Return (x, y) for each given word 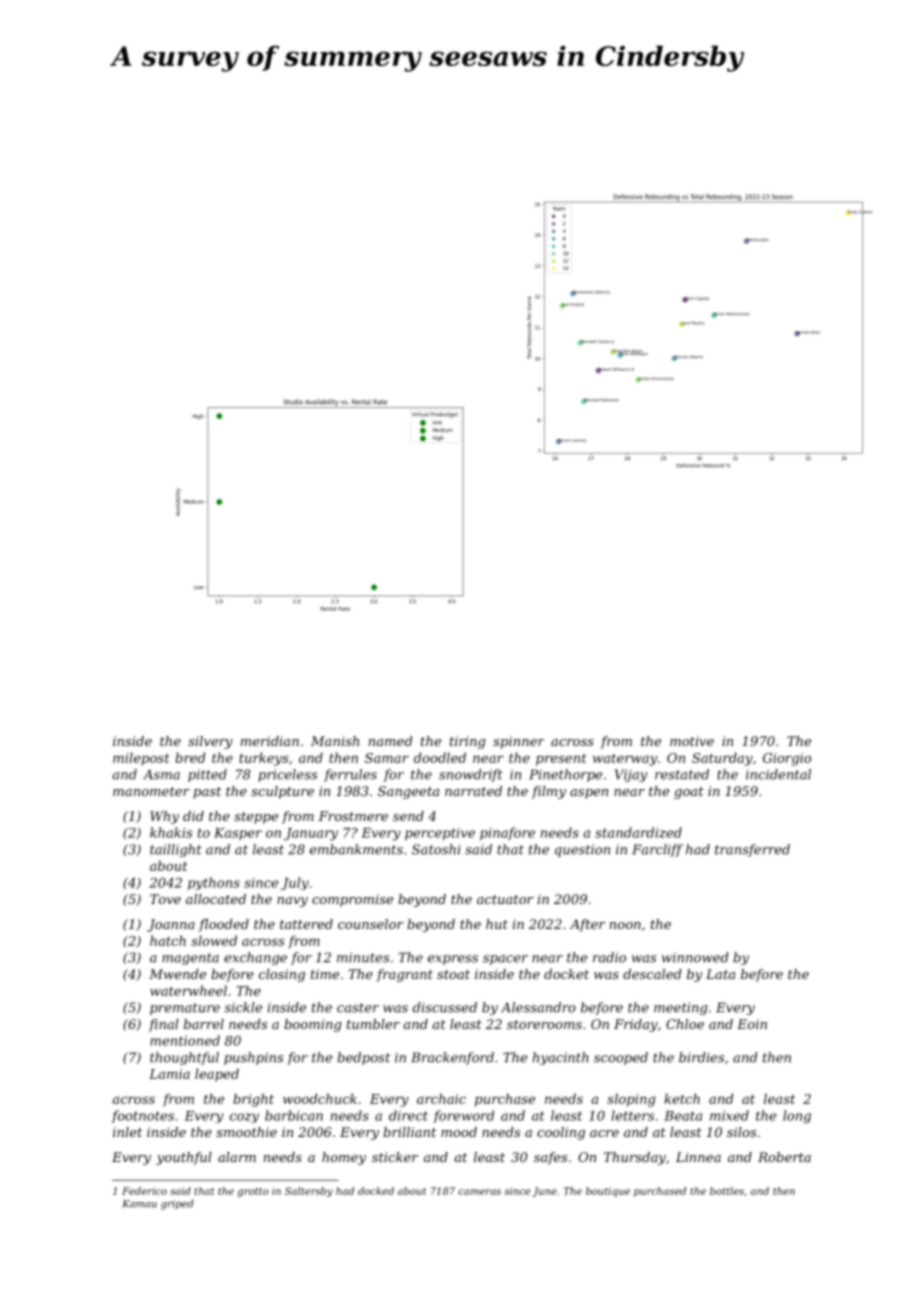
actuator (505, 899)
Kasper (238, 834)
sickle (243, 1007)
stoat (453, 974)
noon (625, 925)
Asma (161, 774)
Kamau (140, 1204)
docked (376, 1191)
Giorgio (787, 759)
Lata (720, 974)
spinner (518, 742)
